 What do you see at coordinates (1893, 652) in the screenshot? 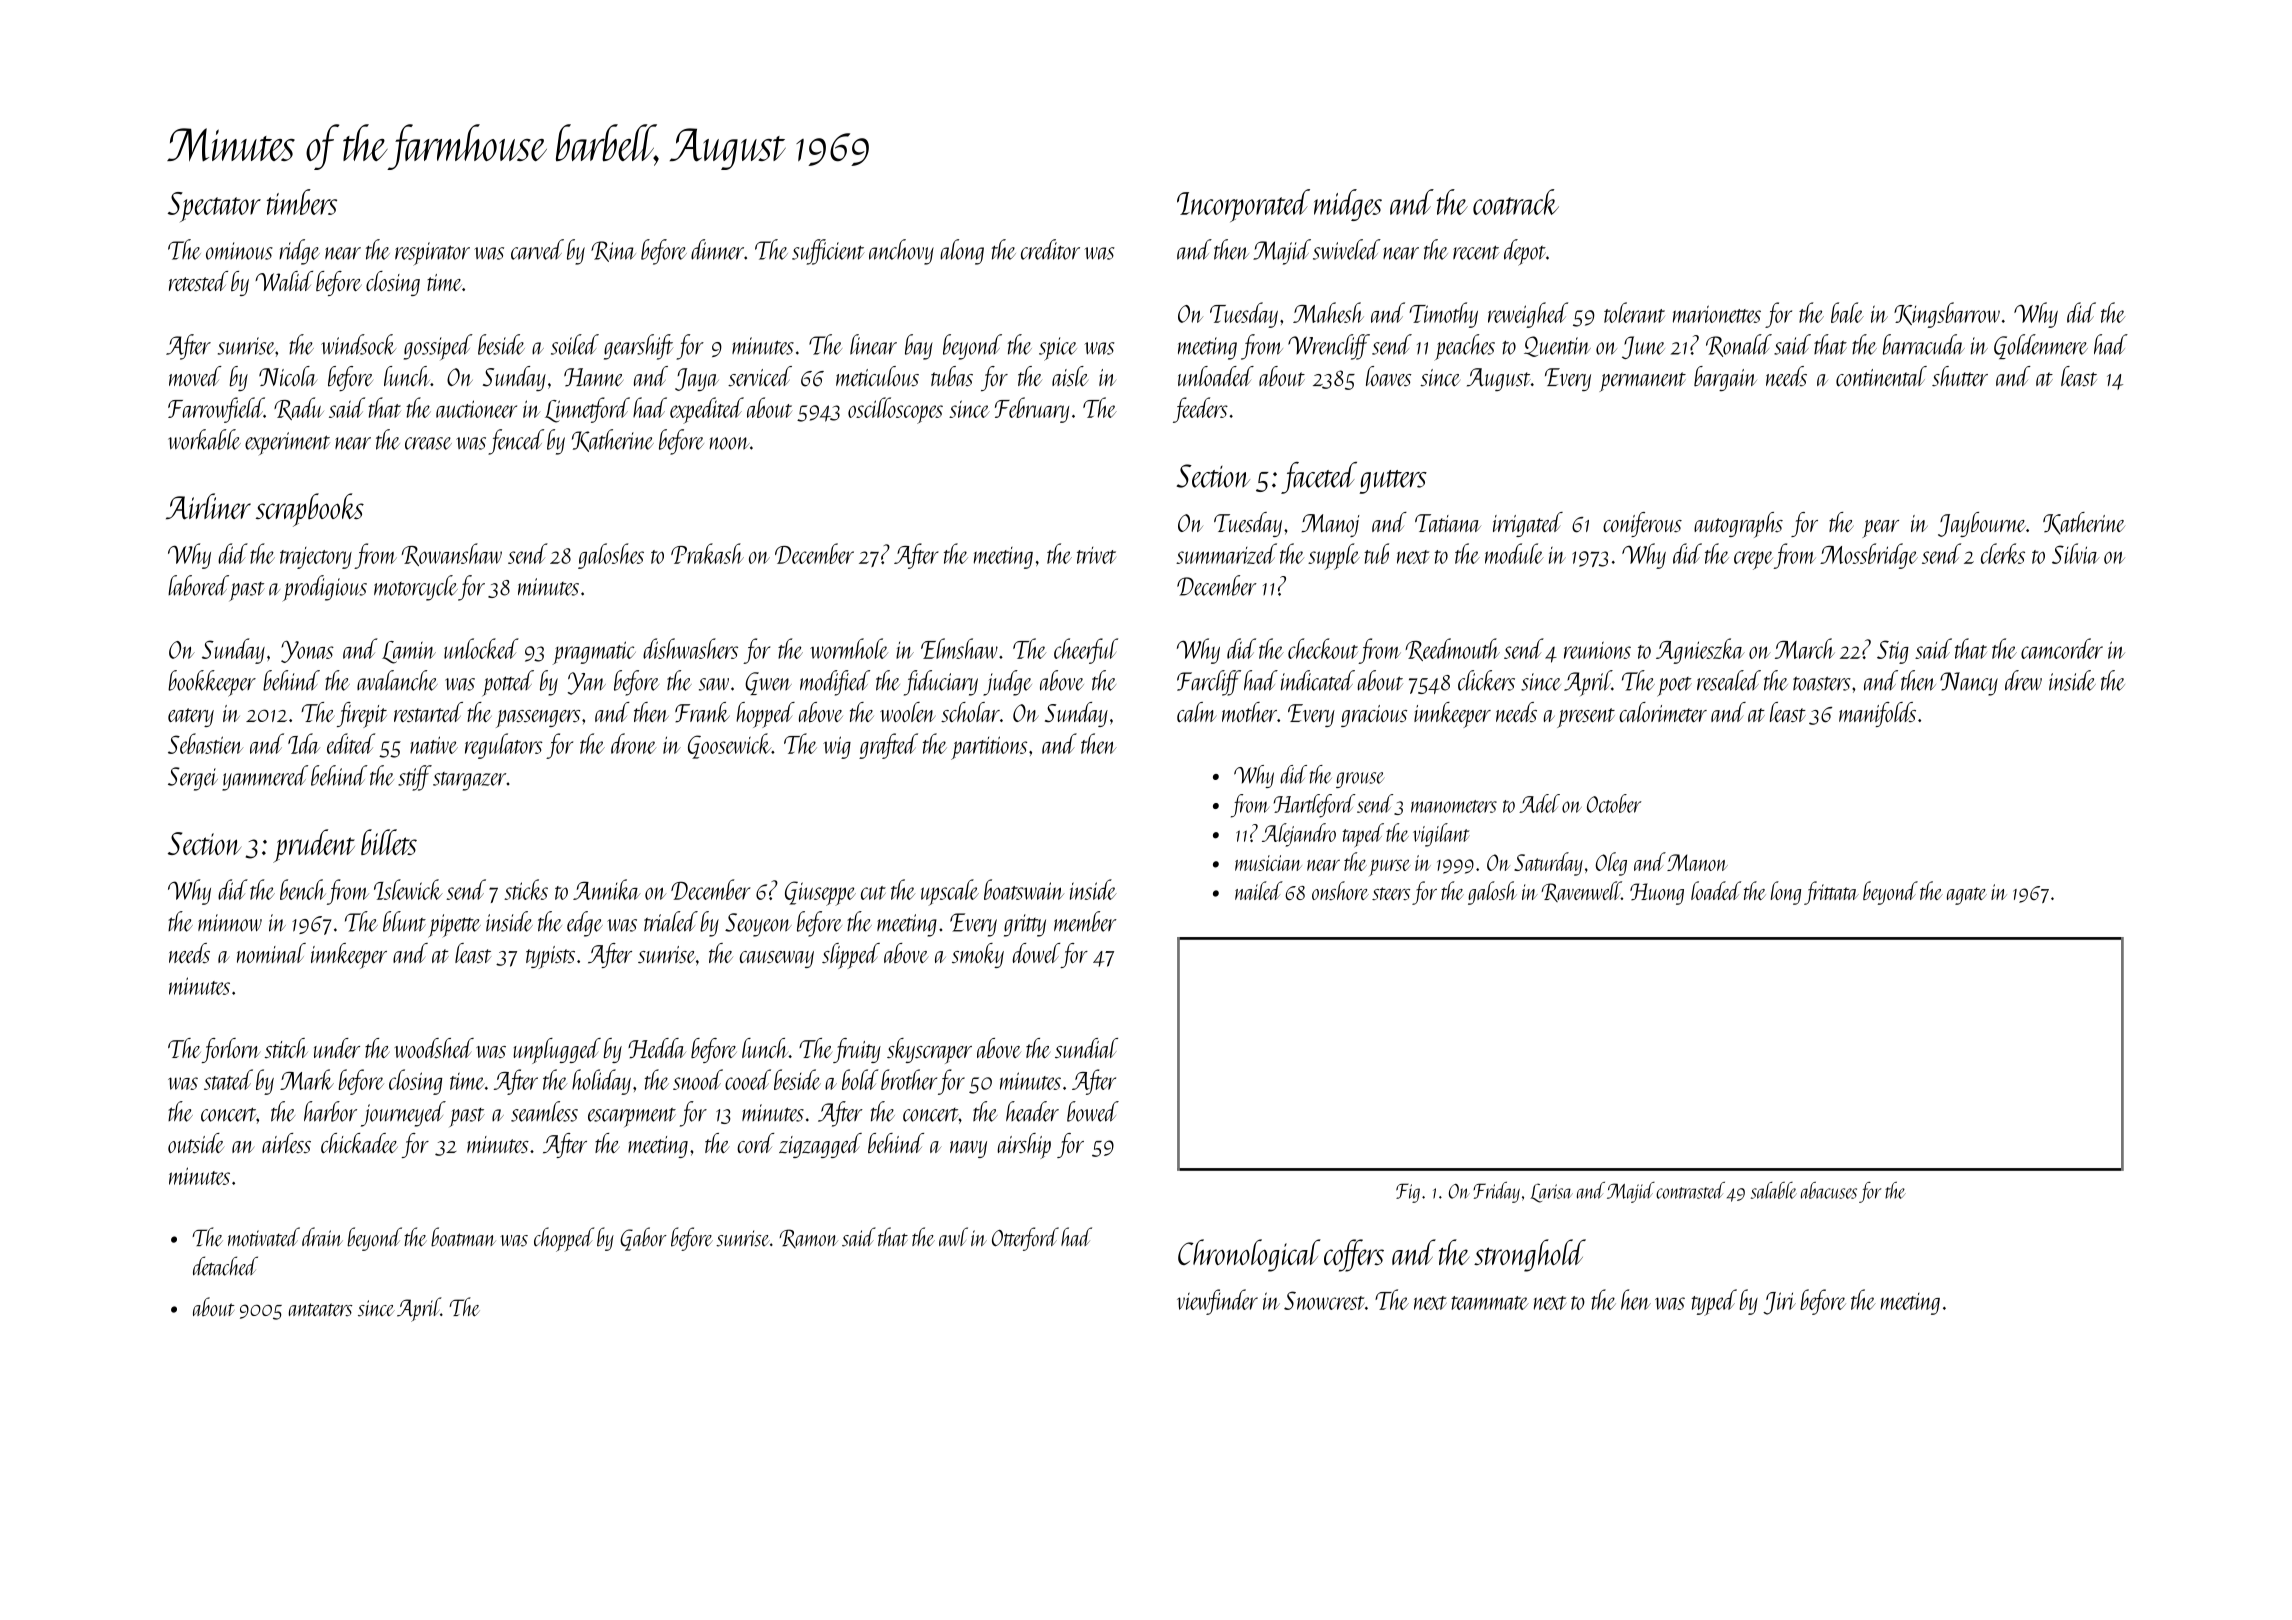
I see `Stig` at bounding box center [1893, 652].
